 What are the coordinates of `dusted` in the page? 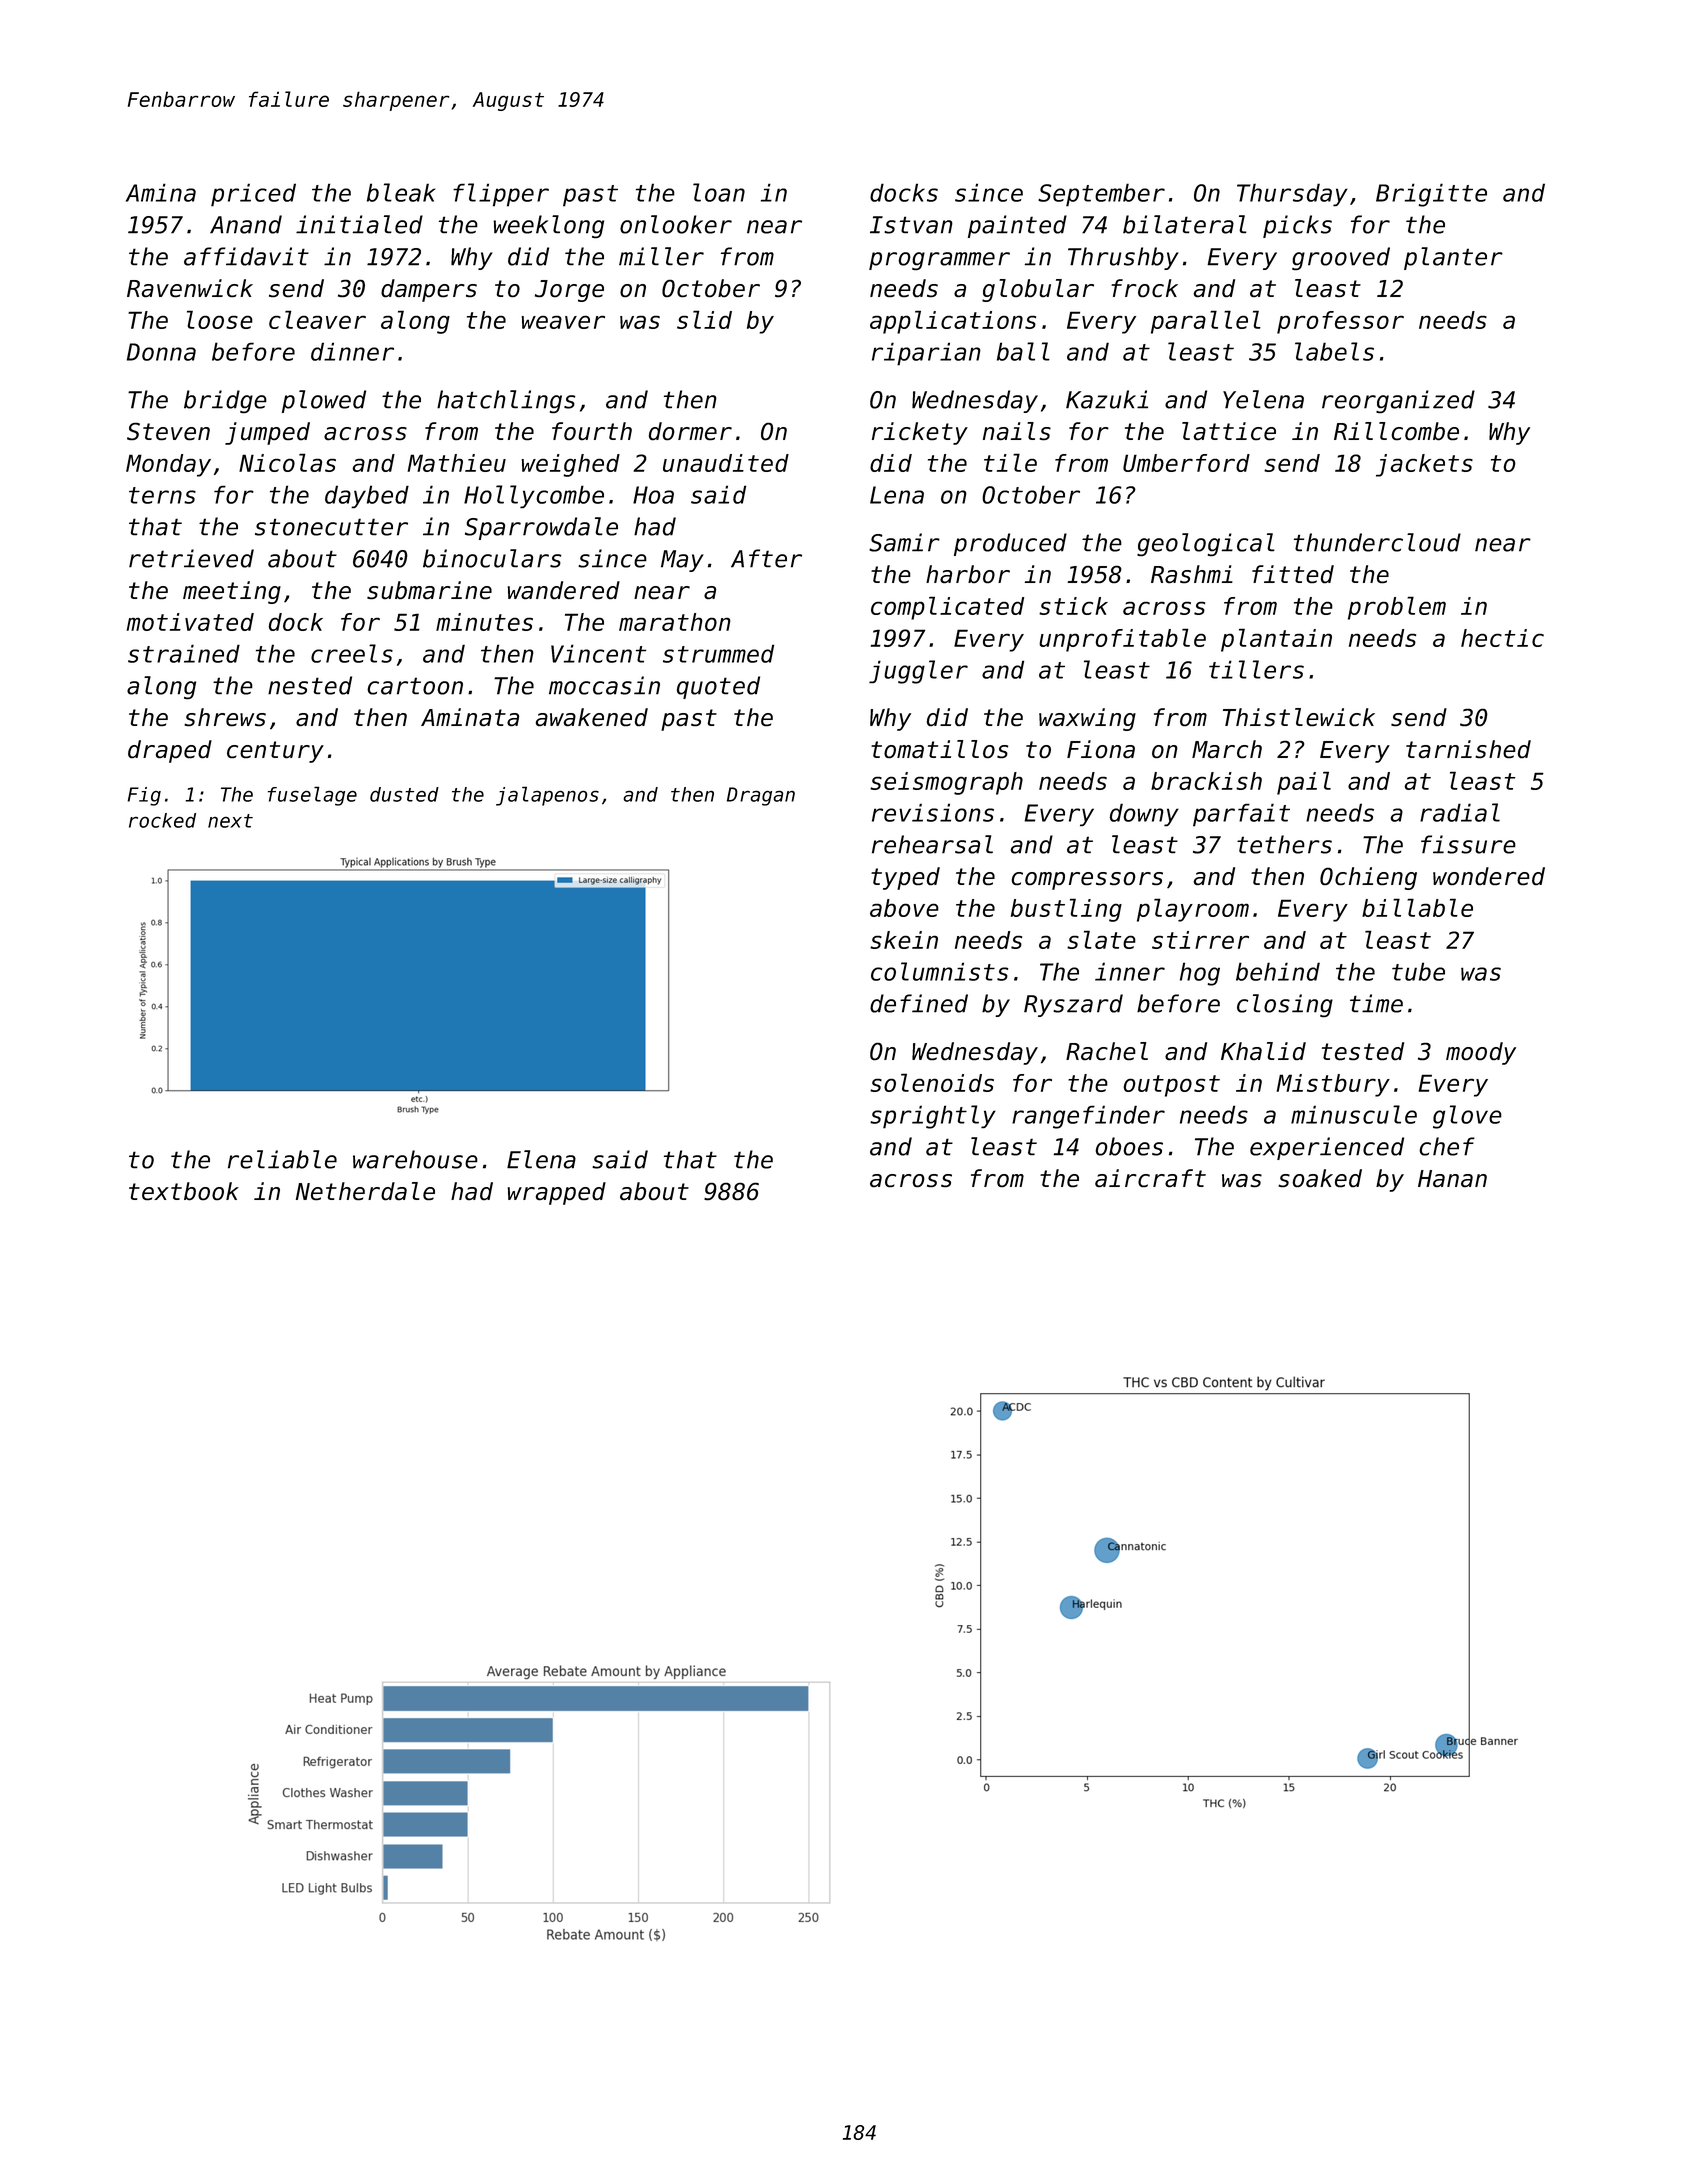 It's located at (404, 794).
